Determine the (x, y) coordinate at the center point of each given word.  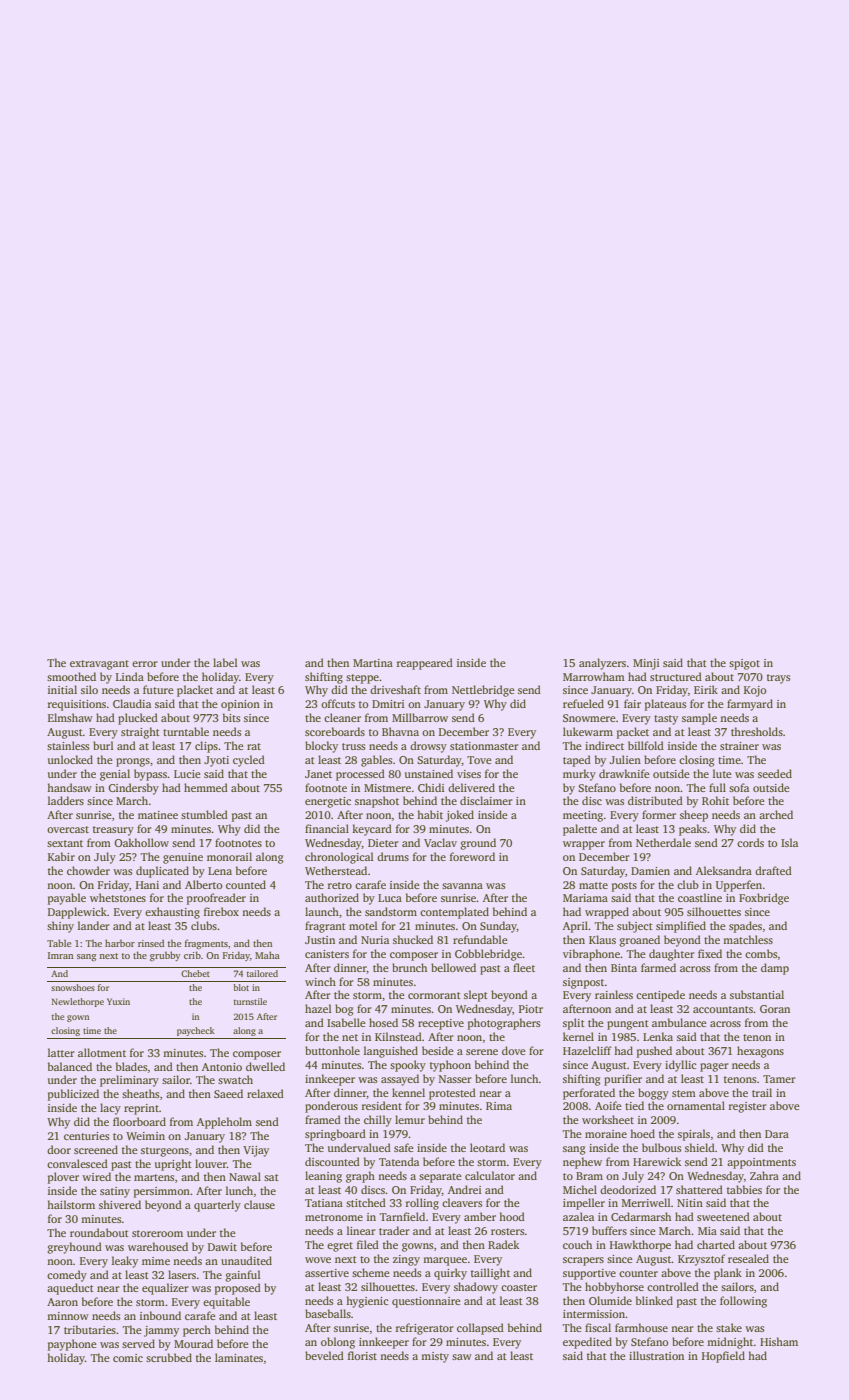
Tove (479, 760)
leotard (487, 1147)
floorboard (139, 1121)
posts (624, 887)
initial (62, 689)
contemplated (454, 913)
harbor (120, 943)
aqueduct (70, 1289)
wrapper (584, 845)
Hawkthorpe (640, 1246)
